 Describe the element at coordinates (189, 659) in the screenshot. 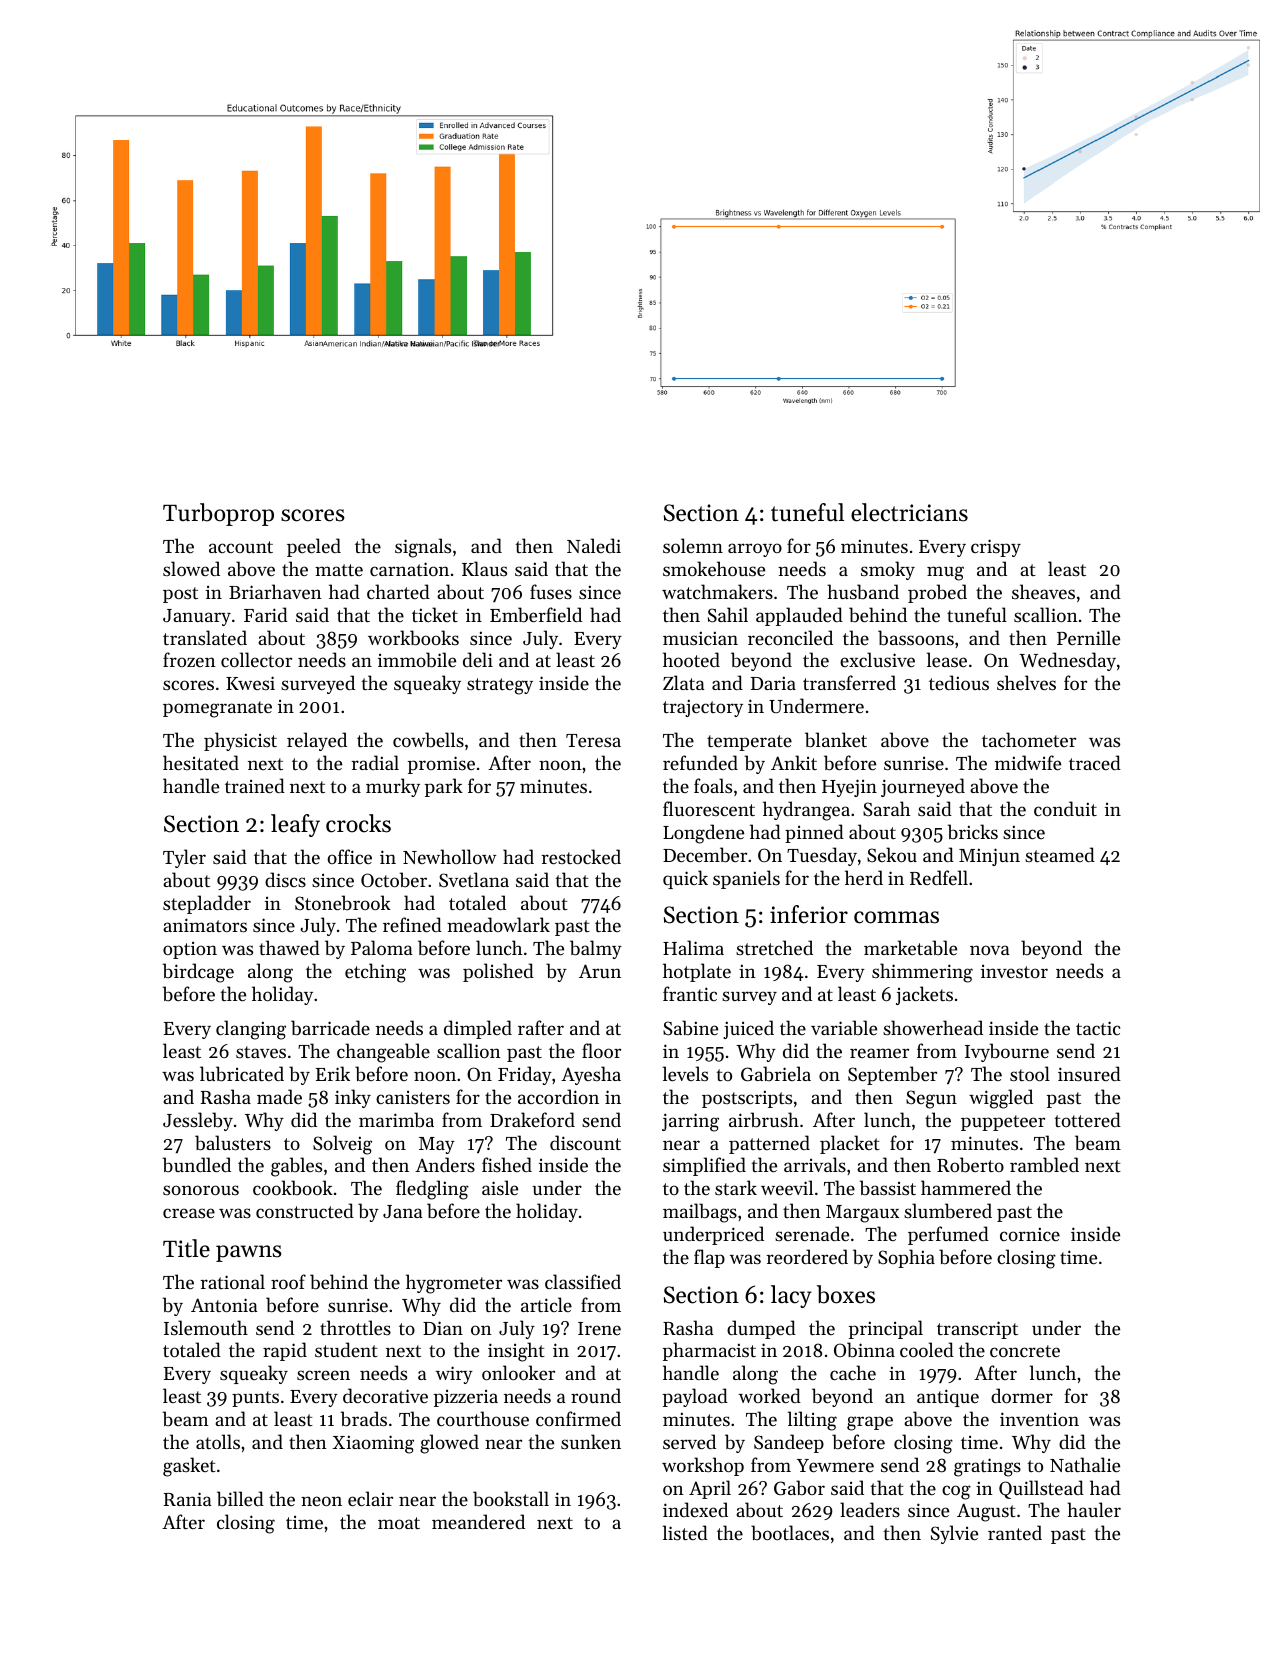

I see `frozen` at that location.
